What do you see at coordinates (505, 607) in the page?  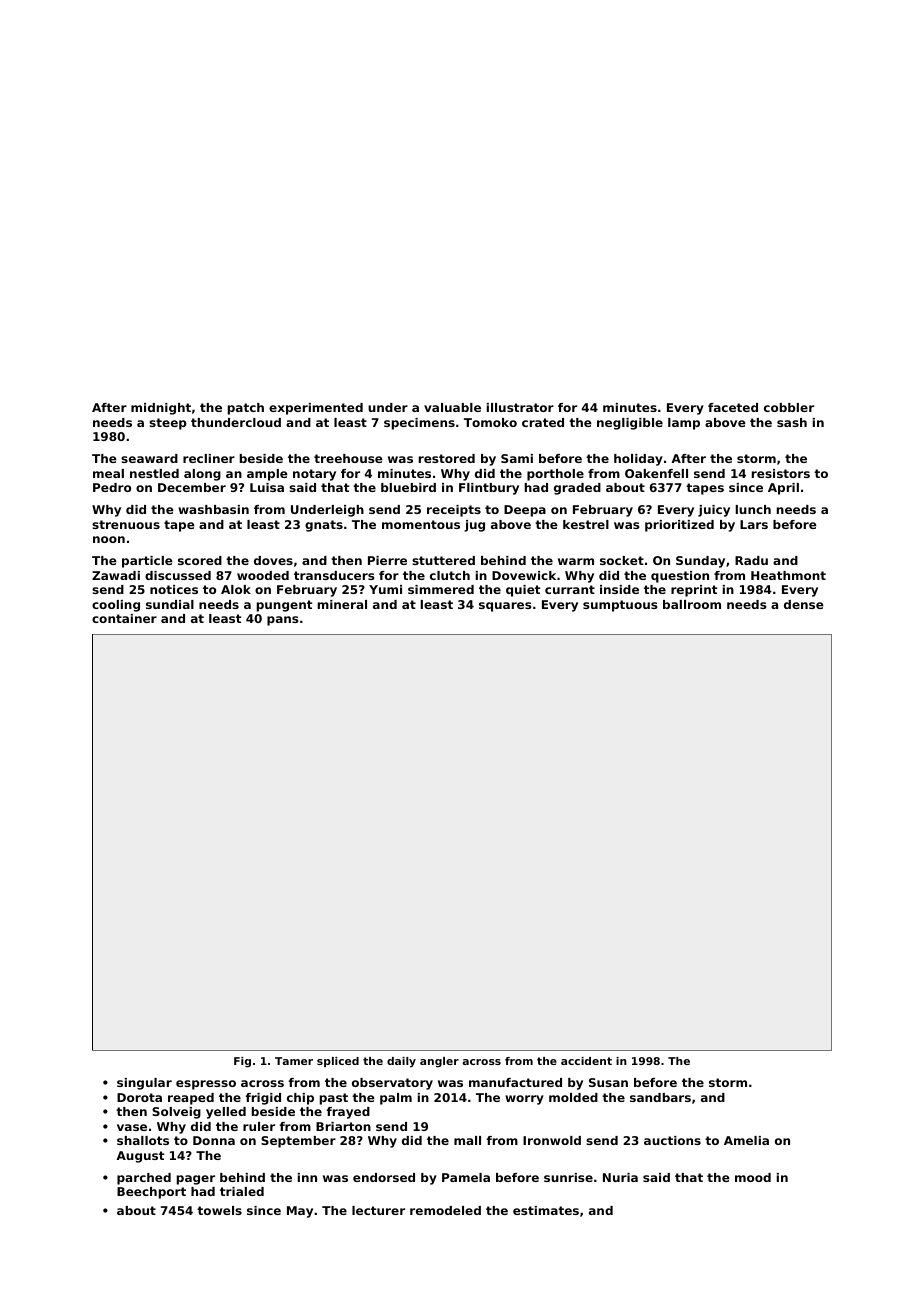 I see `squares` at bounding box center [505, 607].
